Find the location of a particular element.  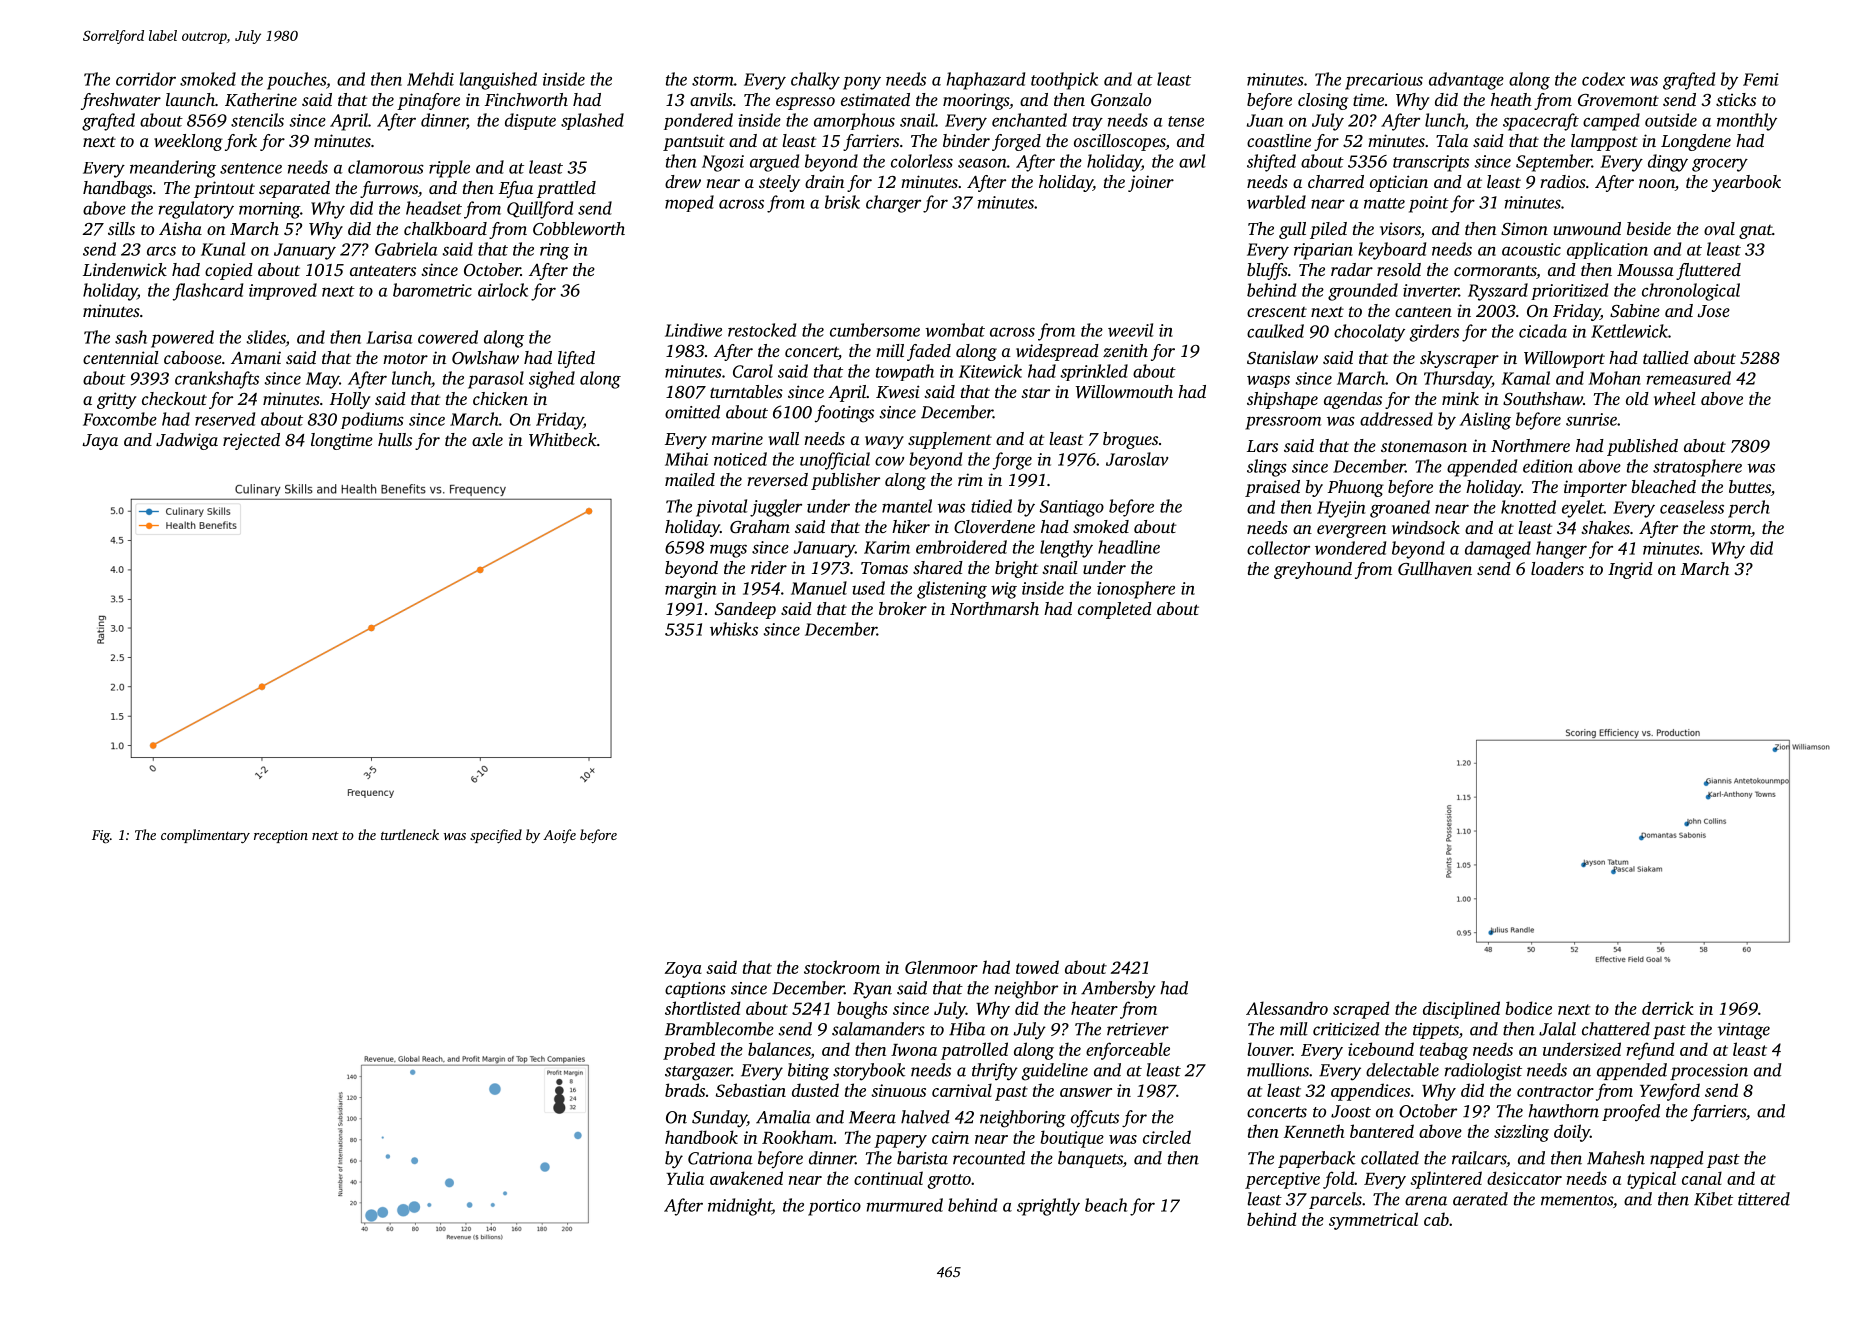

pouches is located at coordinates (296, 81).
